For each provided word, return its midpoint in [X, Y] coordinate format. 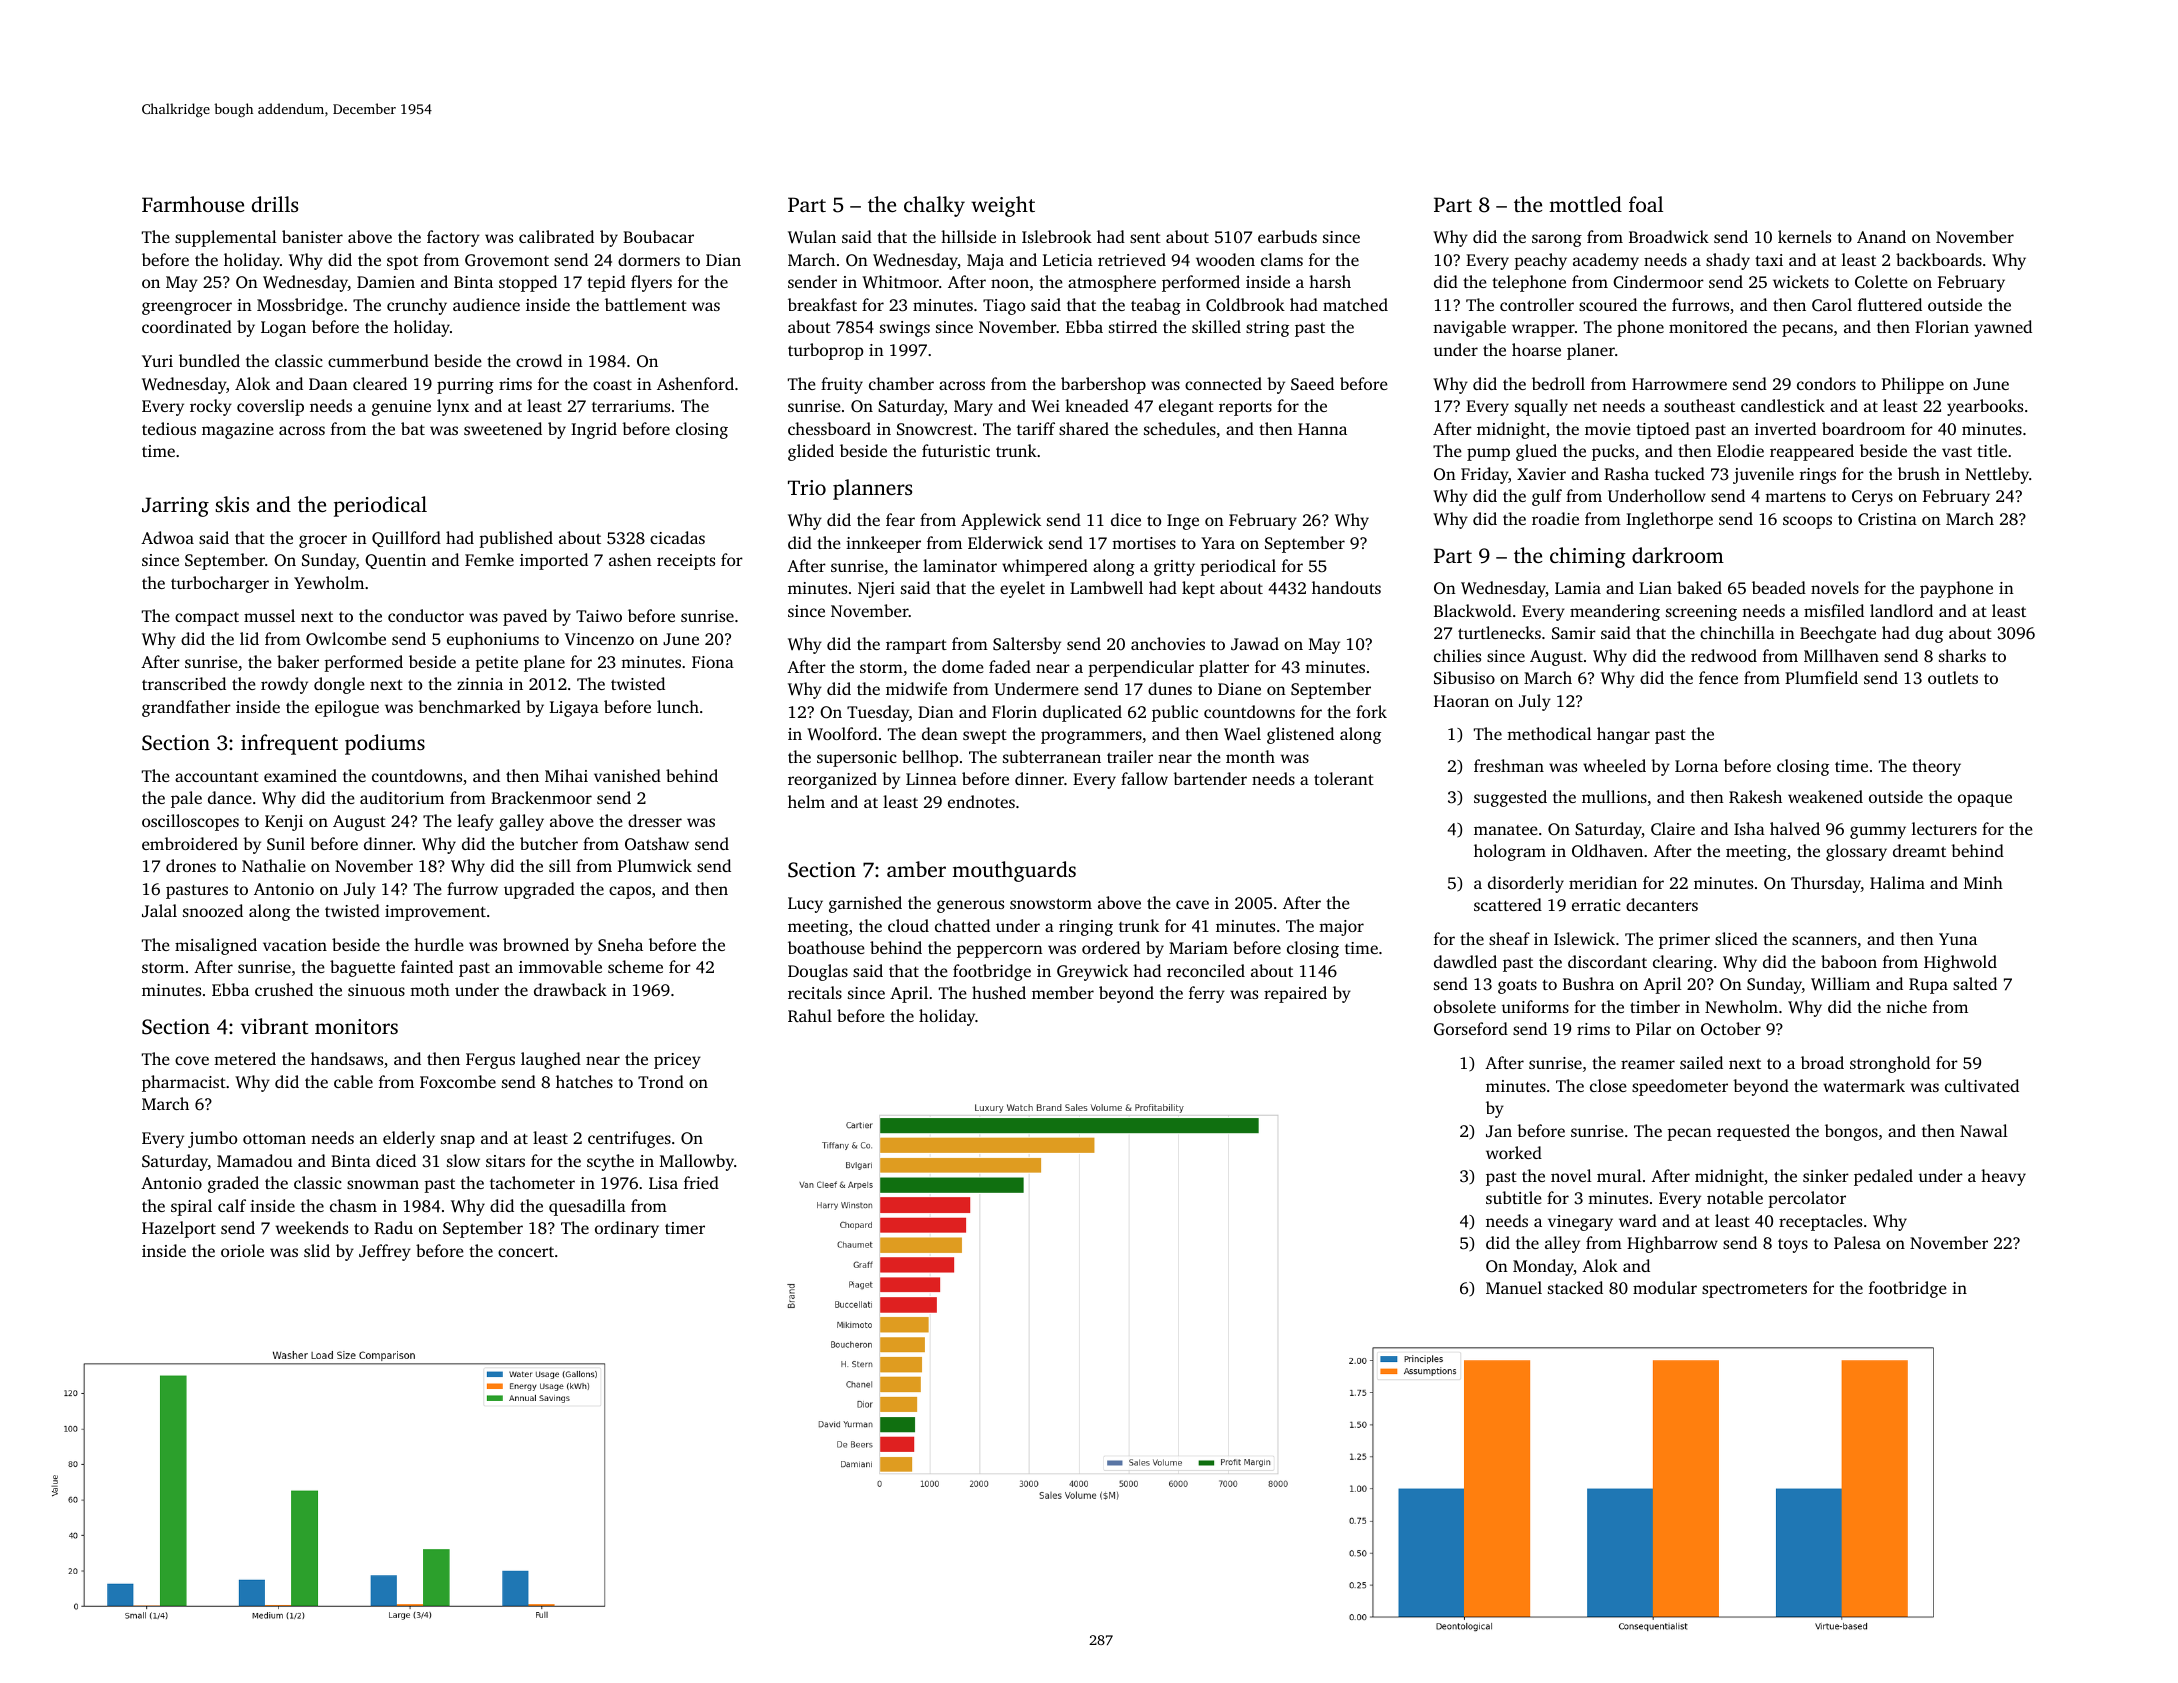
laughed [551, 1060]
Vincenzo [599, 639]
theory [1936, 767]
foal [1646, 204]
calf [232, 1205]
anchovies [1168, 643]
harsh [1330, 281]
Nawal [1984, 1130]
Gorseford [1471, 1028]
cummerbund [378, 360]
